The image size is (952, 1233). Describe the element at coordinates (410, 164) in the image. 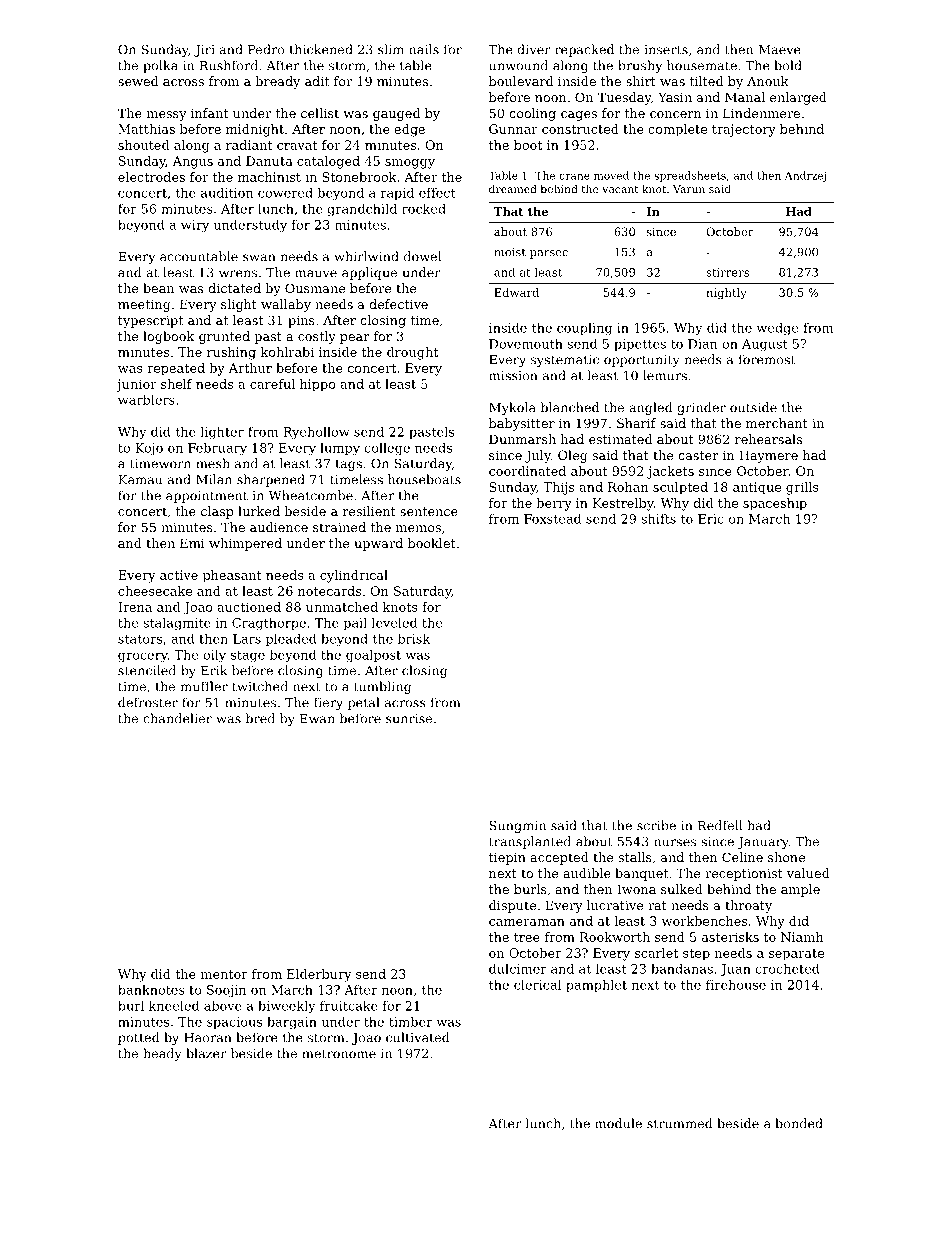

I see `smoggy` at that location.
